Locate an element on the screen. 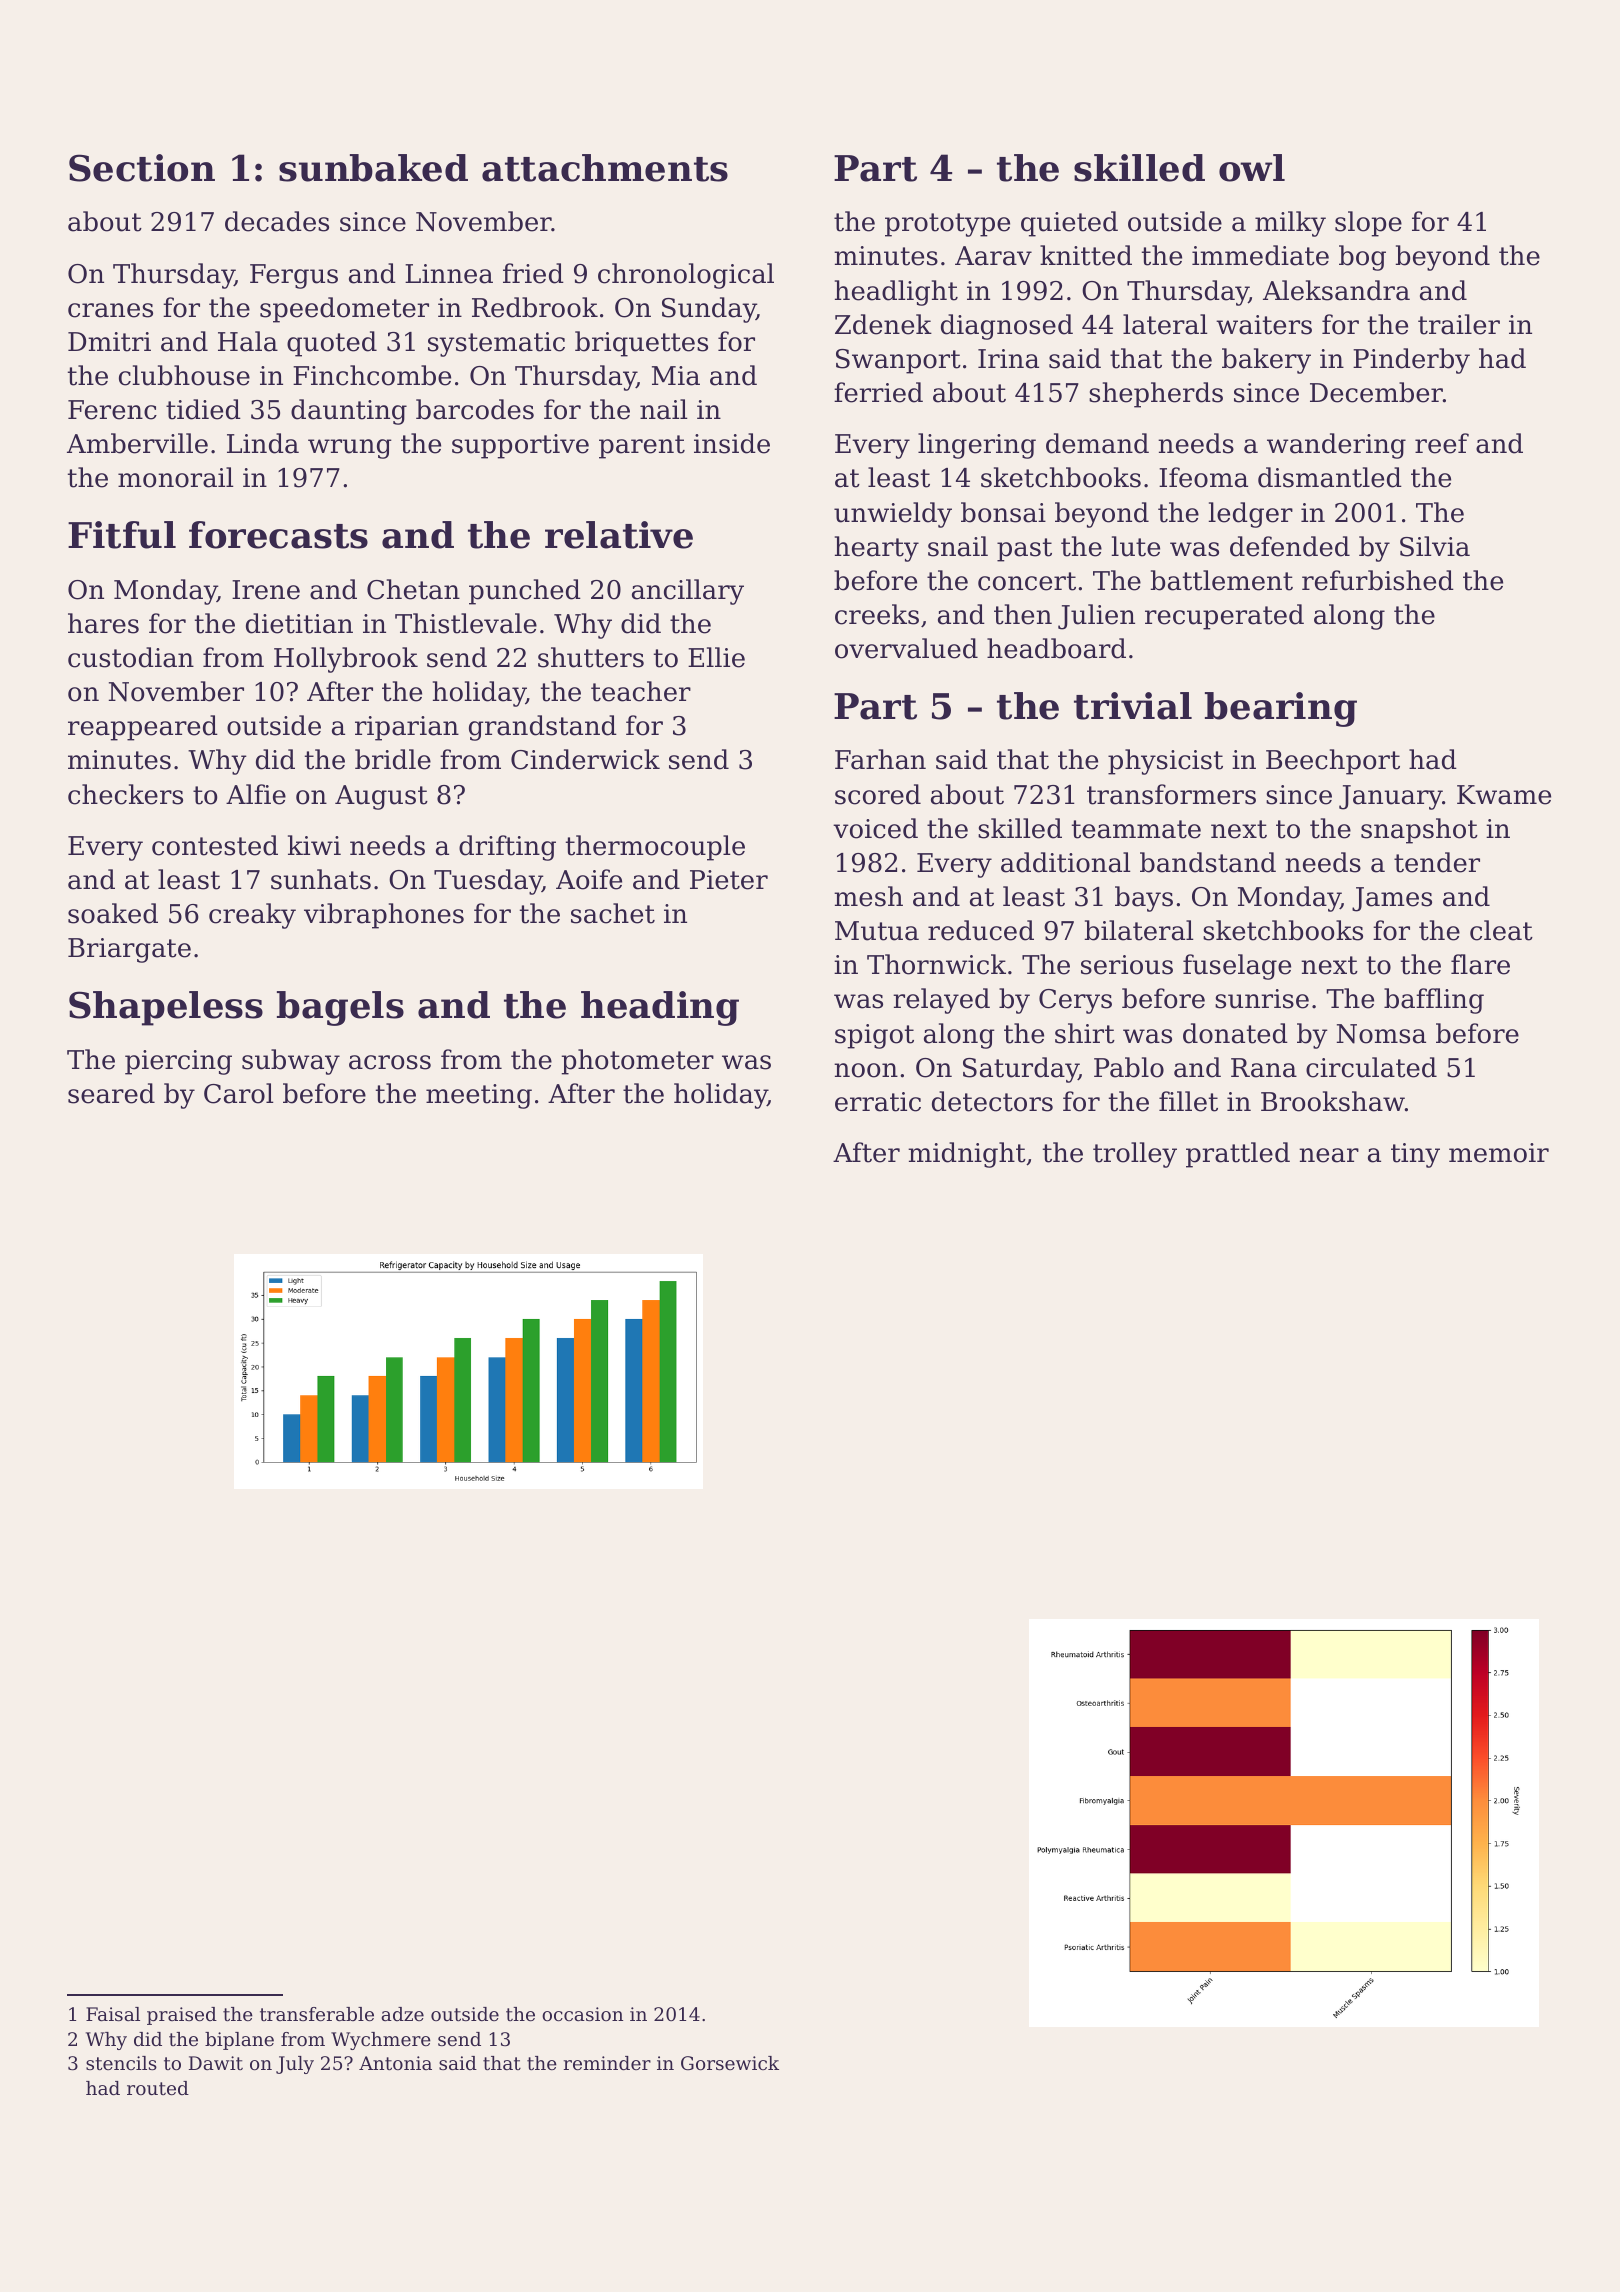 This screenshot has height=2292, width=1620. sunbaked is located at coordinates (373, 168).
